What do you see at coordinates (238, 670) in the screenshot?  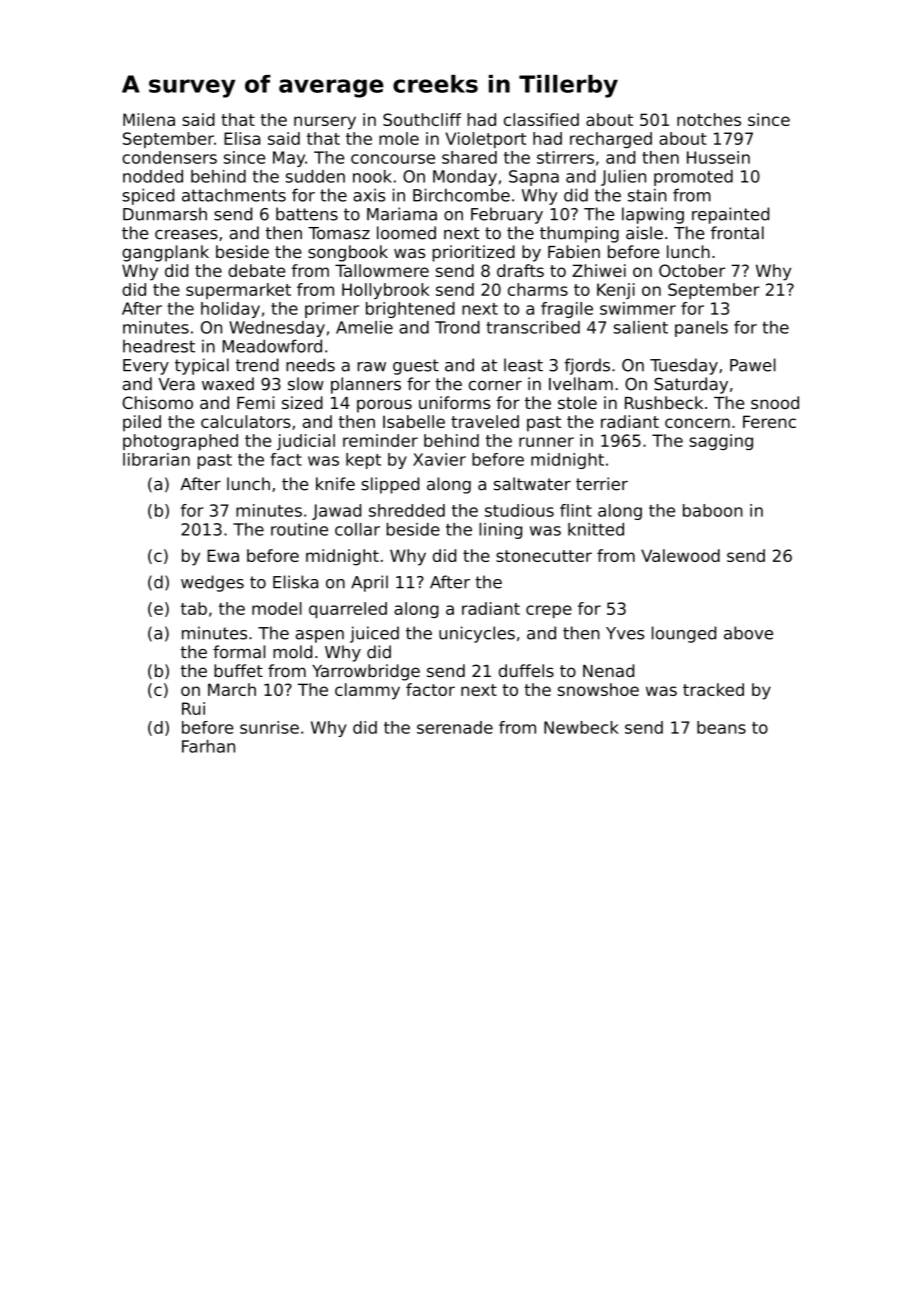 I see `buffet` at bounding box center [238, 670].
